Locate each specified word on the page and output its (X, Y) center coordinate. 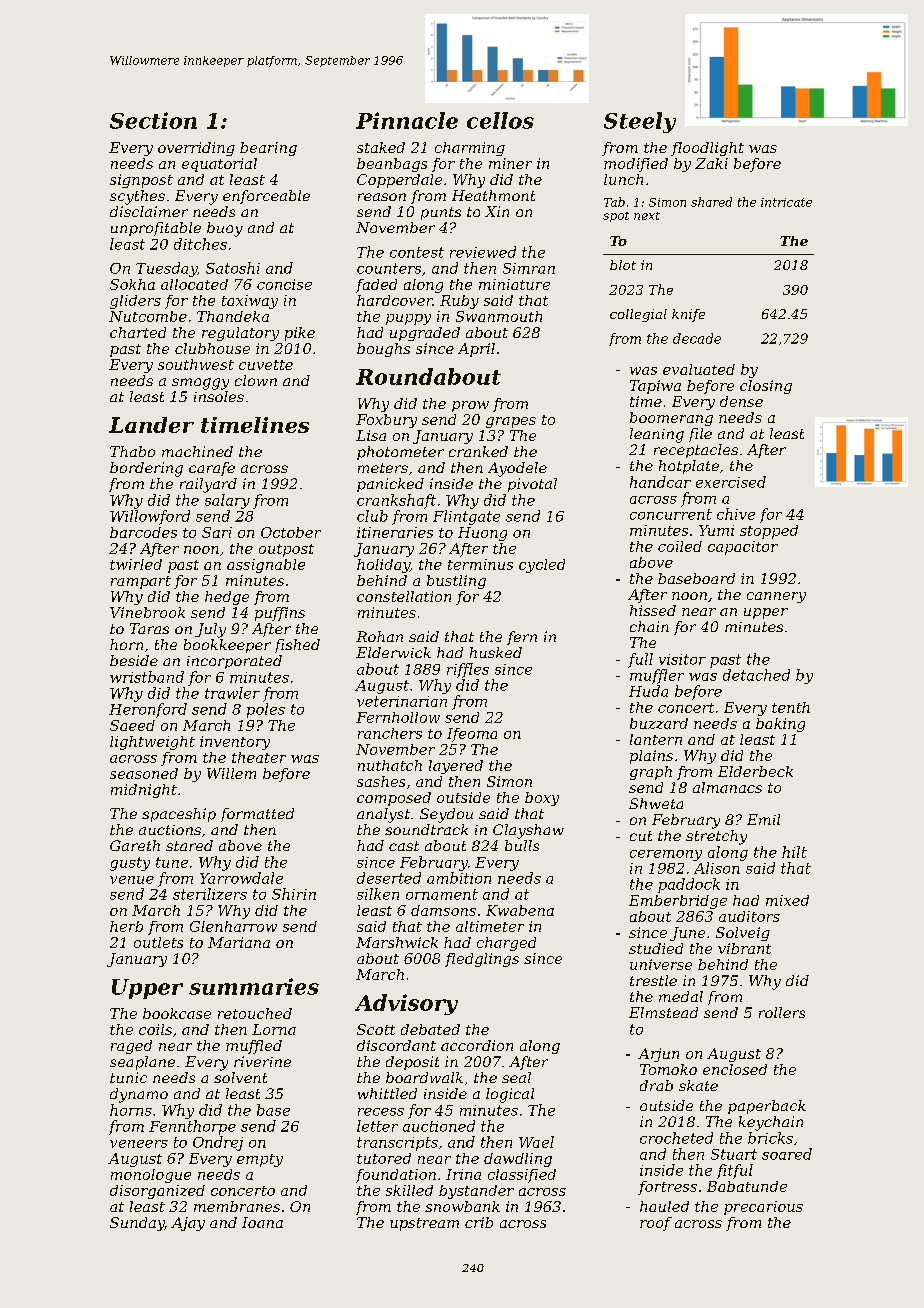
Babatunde (747, 1186)
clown (256, 380)
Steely (640, 122)
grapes (511, 422)
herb (126, 926)
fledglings (482, 960)
